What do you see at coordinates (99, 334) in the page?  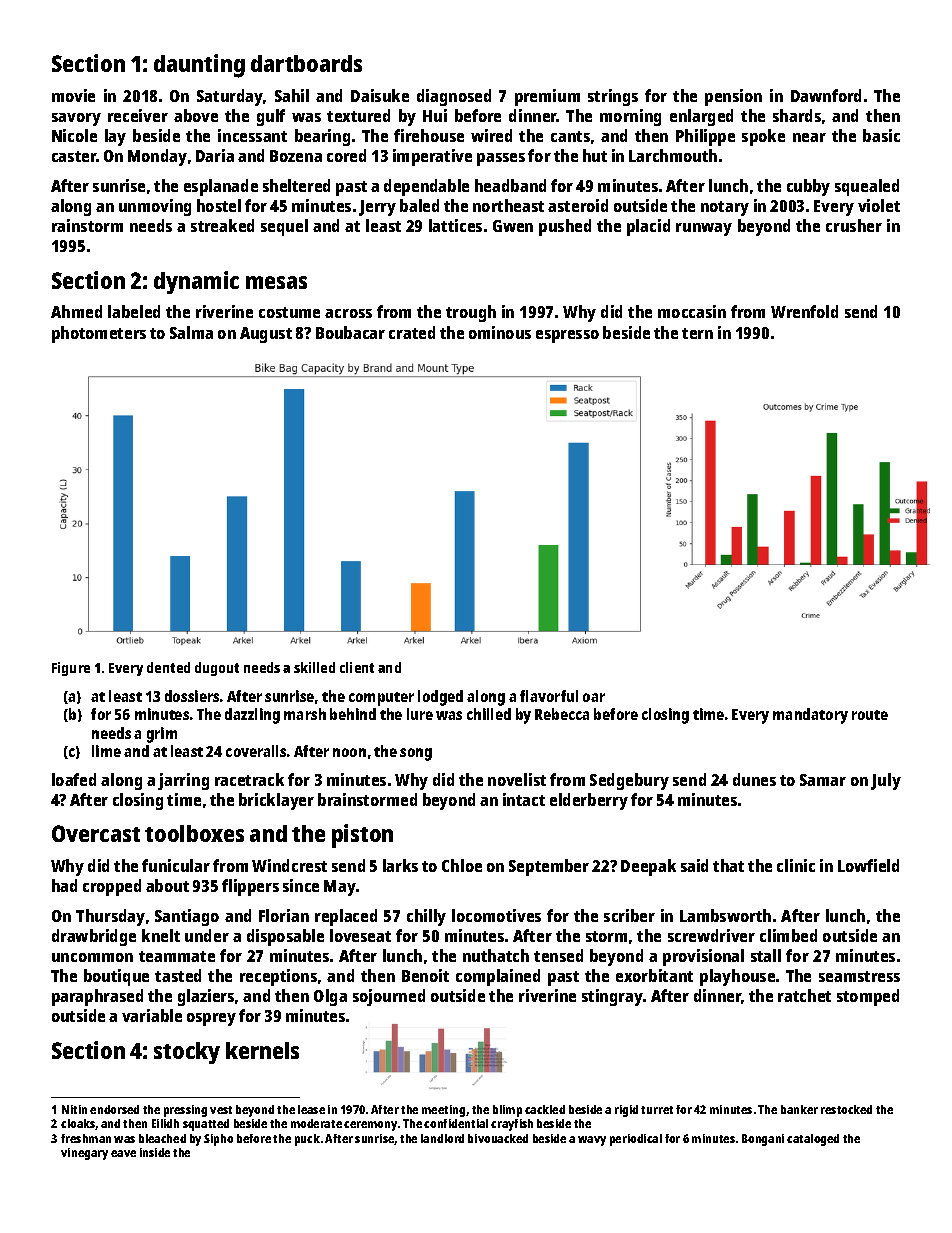 I see `photometers` at bounding box center [99, 334].
